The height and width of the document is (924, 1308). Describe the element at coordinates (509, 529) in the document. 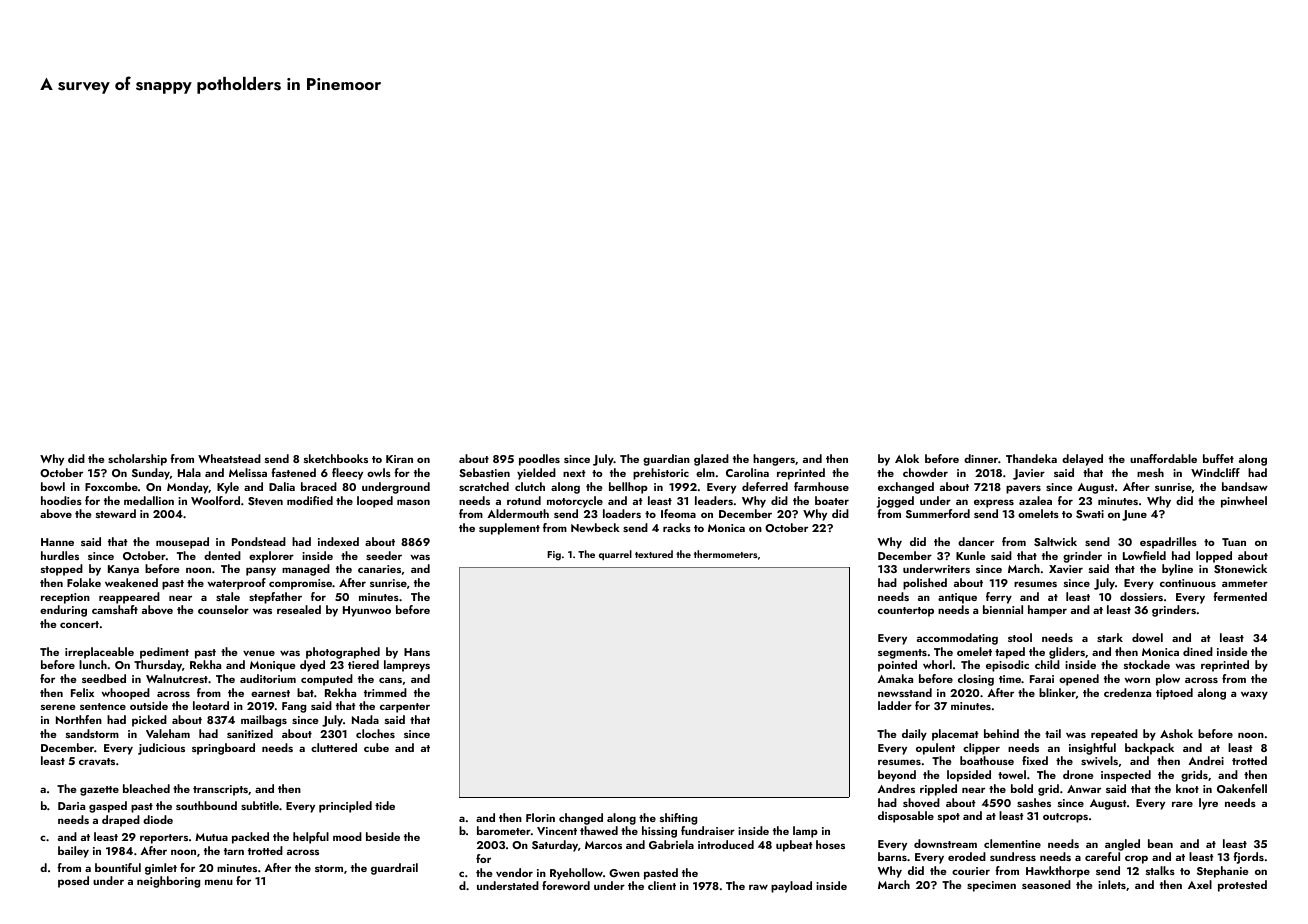

I see `supplement` at that location.
